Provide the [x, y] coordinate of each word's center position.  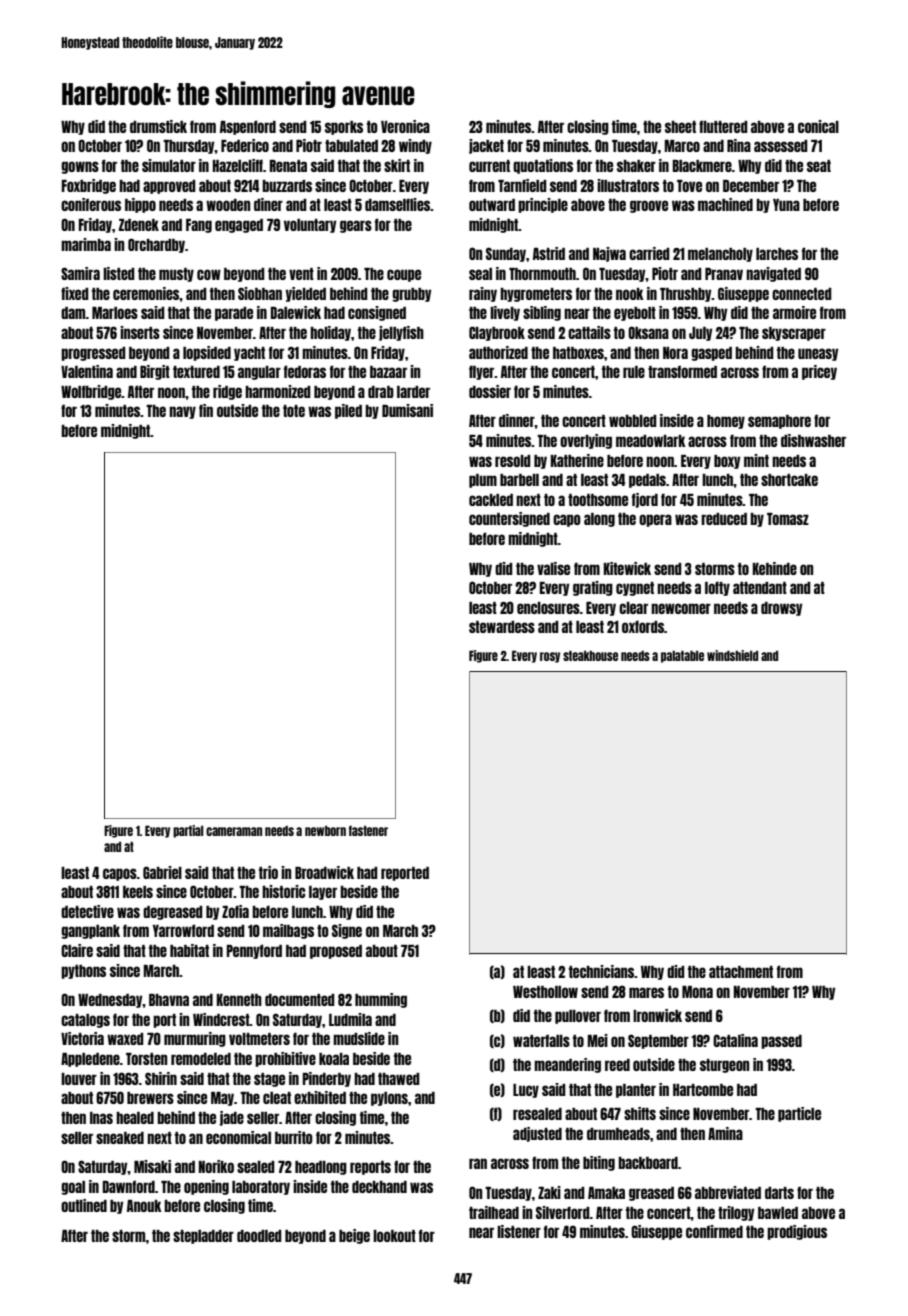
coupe [404, 275]
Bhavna [169, 1000]
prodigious [797, 1232]
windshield [732, 655]
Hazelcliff [238, 165]
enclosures [548, 608]
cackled [491, 500]
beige [354, 1236]
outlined [84, 1205]
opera [655, 520]
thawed [399, 1079]
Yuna [786, 205]
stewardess [502, 627]
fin [206, 410]
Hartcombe [703, 1090]
